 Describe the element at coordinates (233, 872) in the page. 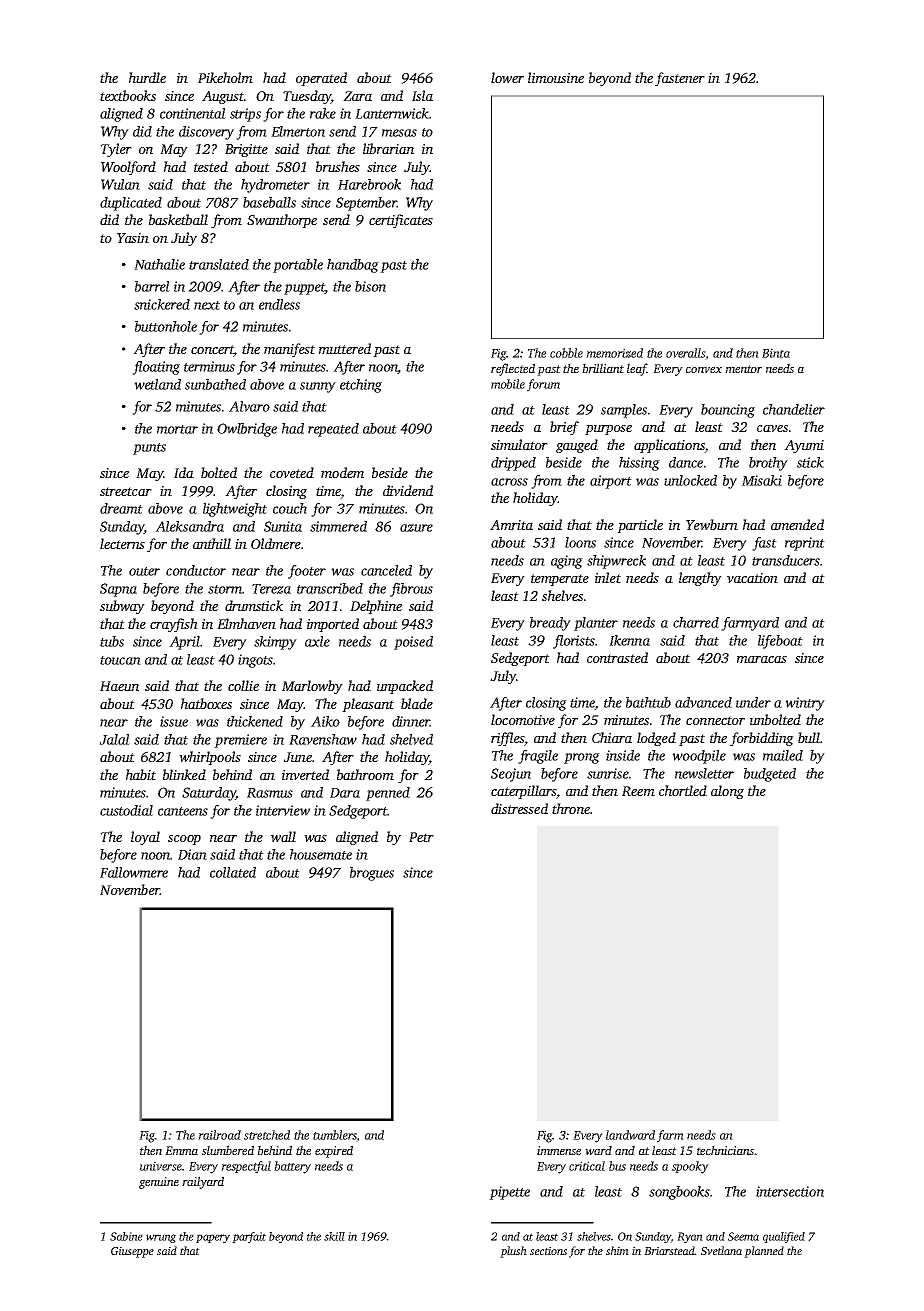

I see `collated` at that location.
